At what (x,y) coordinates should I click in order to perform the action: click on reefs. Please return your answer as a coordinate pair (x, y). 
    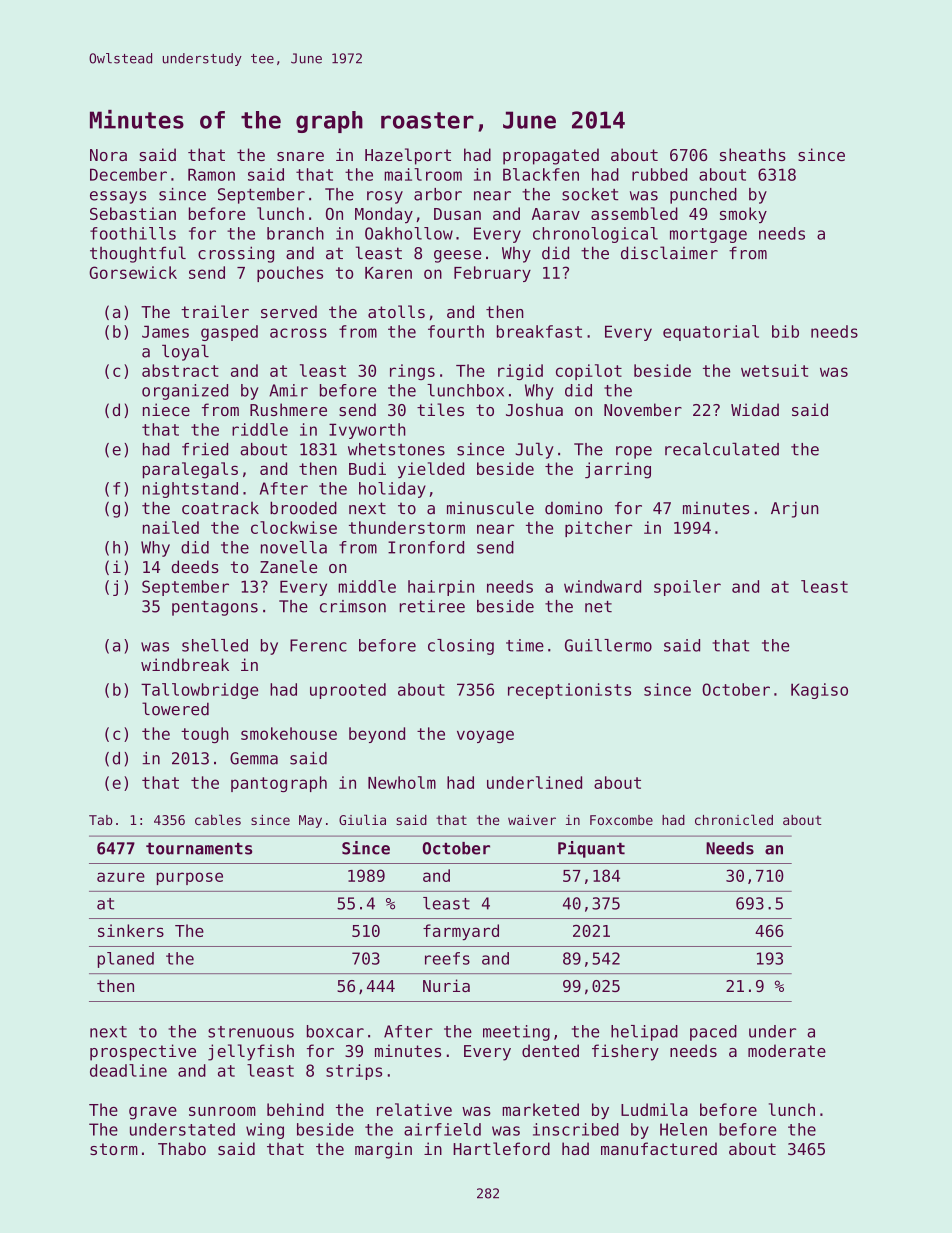
    Looking at the image, I should click on (447, 958).
